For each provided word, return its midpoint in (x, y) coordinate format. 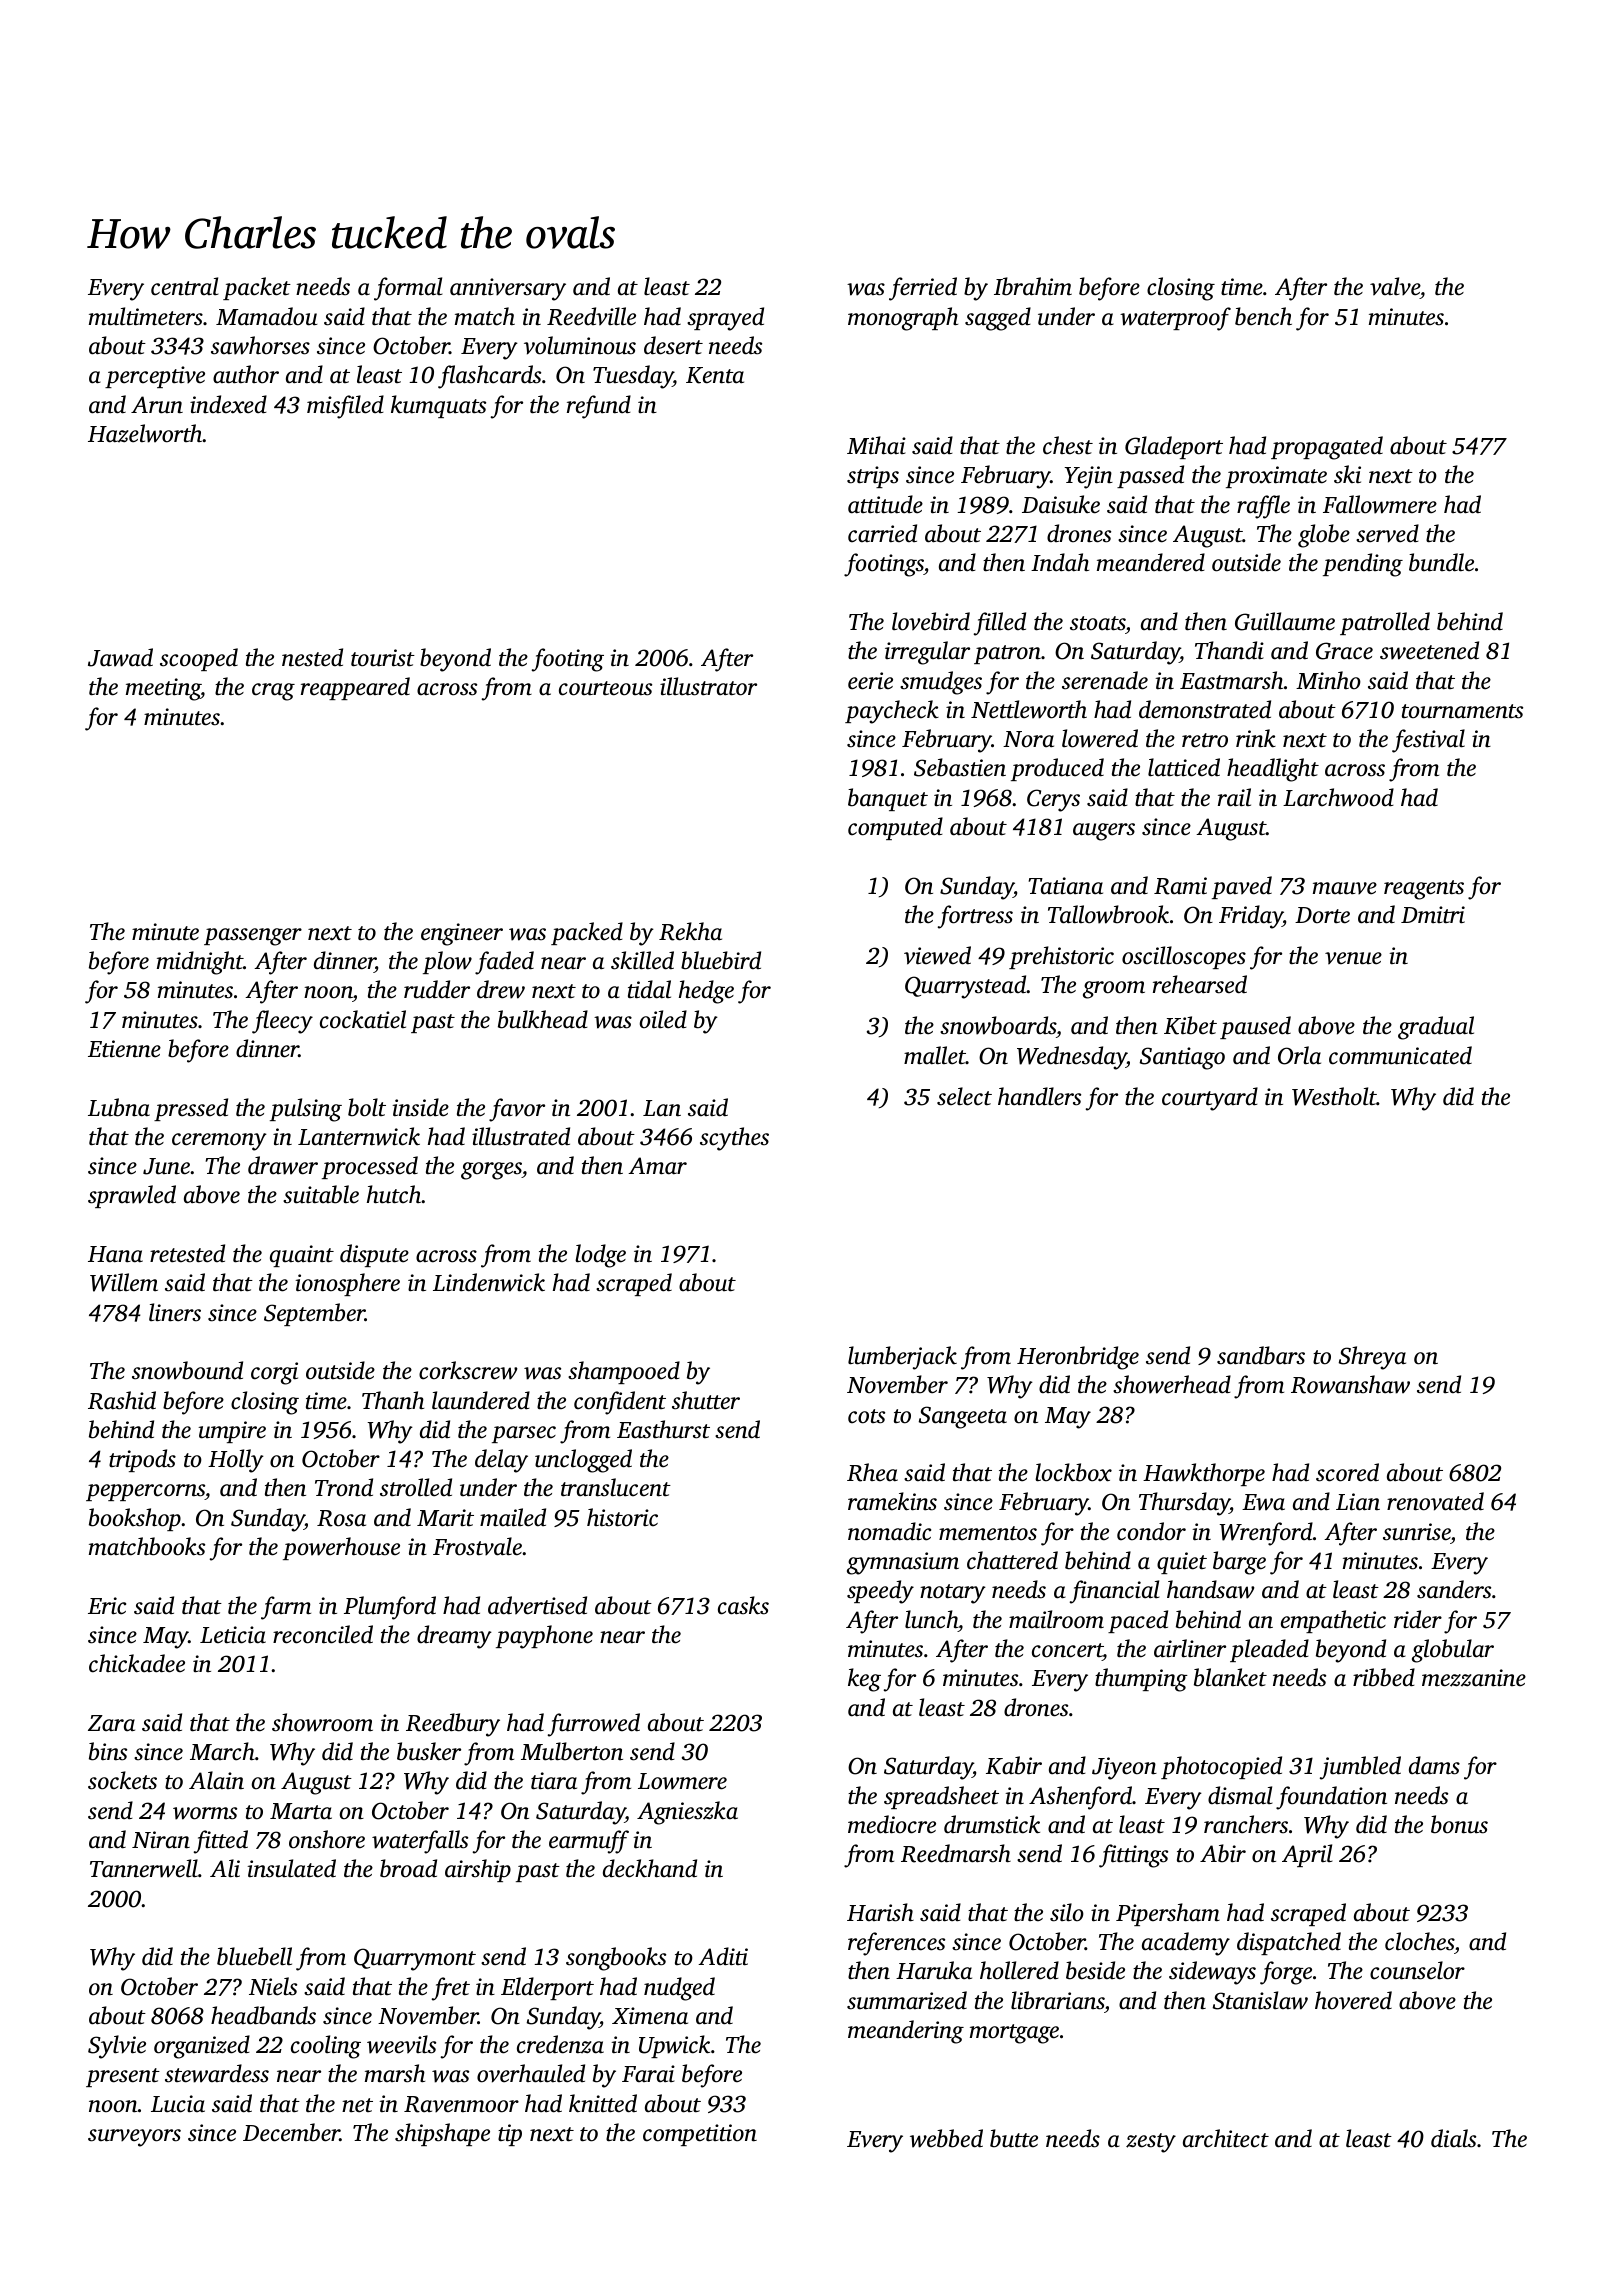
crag (273, 692)
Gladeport (1174, 447)
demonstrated (1205, 709)
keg (864, 1680)
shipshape (442, 2134)
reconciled (323, 1634)
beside (1095, 1970)
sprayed (725, 319)
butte (1014, 2138)
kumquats (438, 406)
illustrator (708, 686)
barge (1239, 1563)
